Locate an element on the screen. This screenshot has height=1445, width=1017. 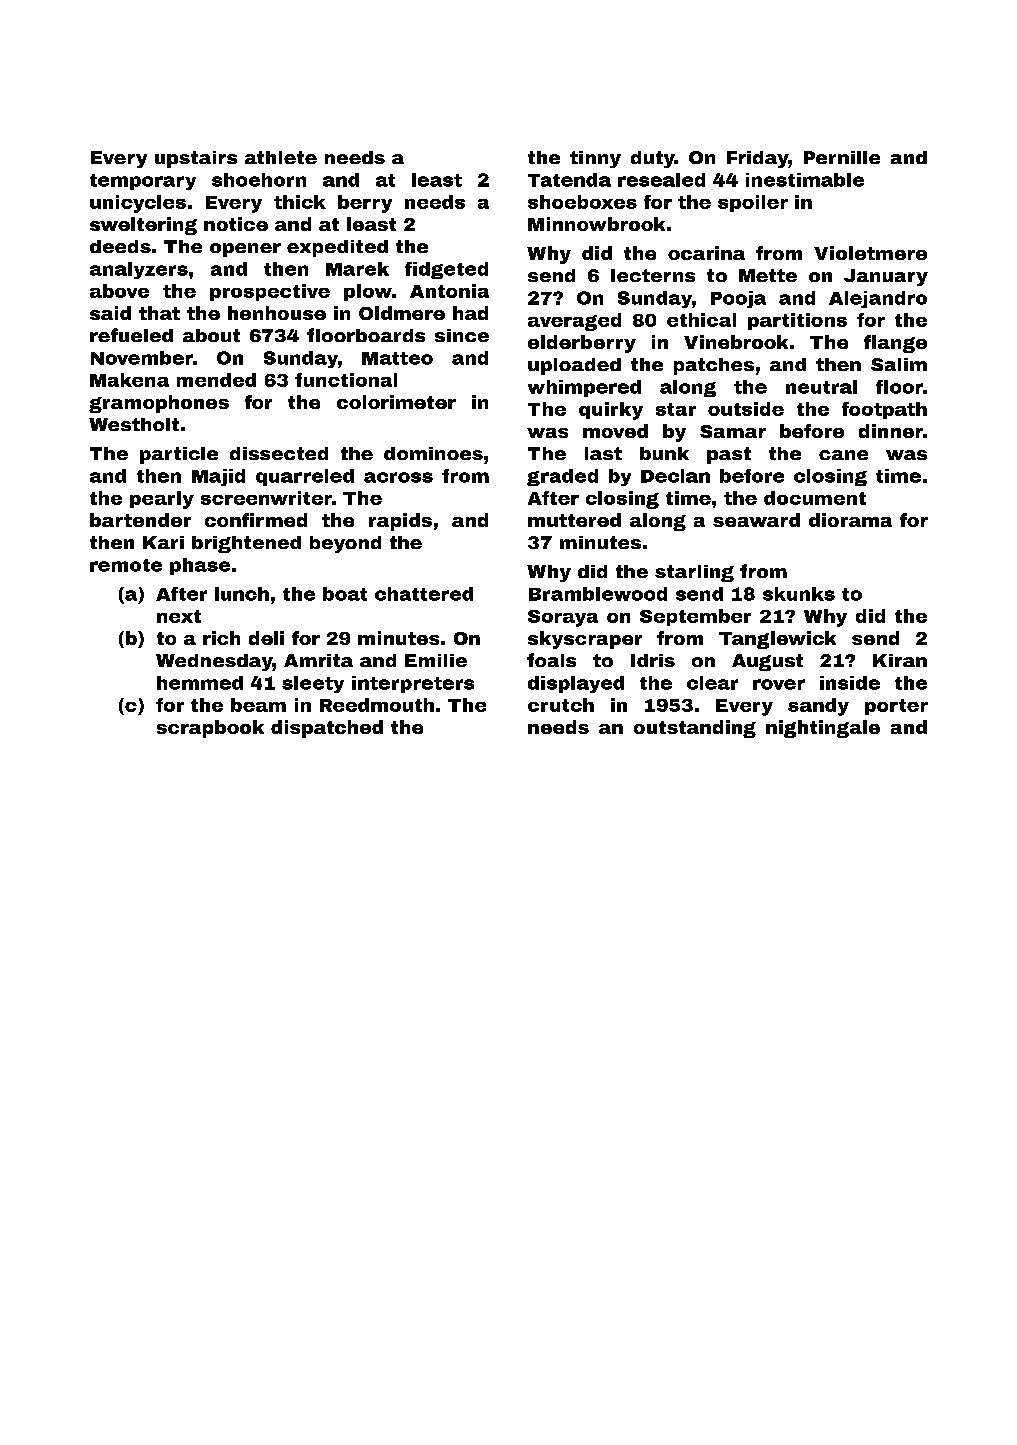
lunch is located at coordinates (242, 594).
